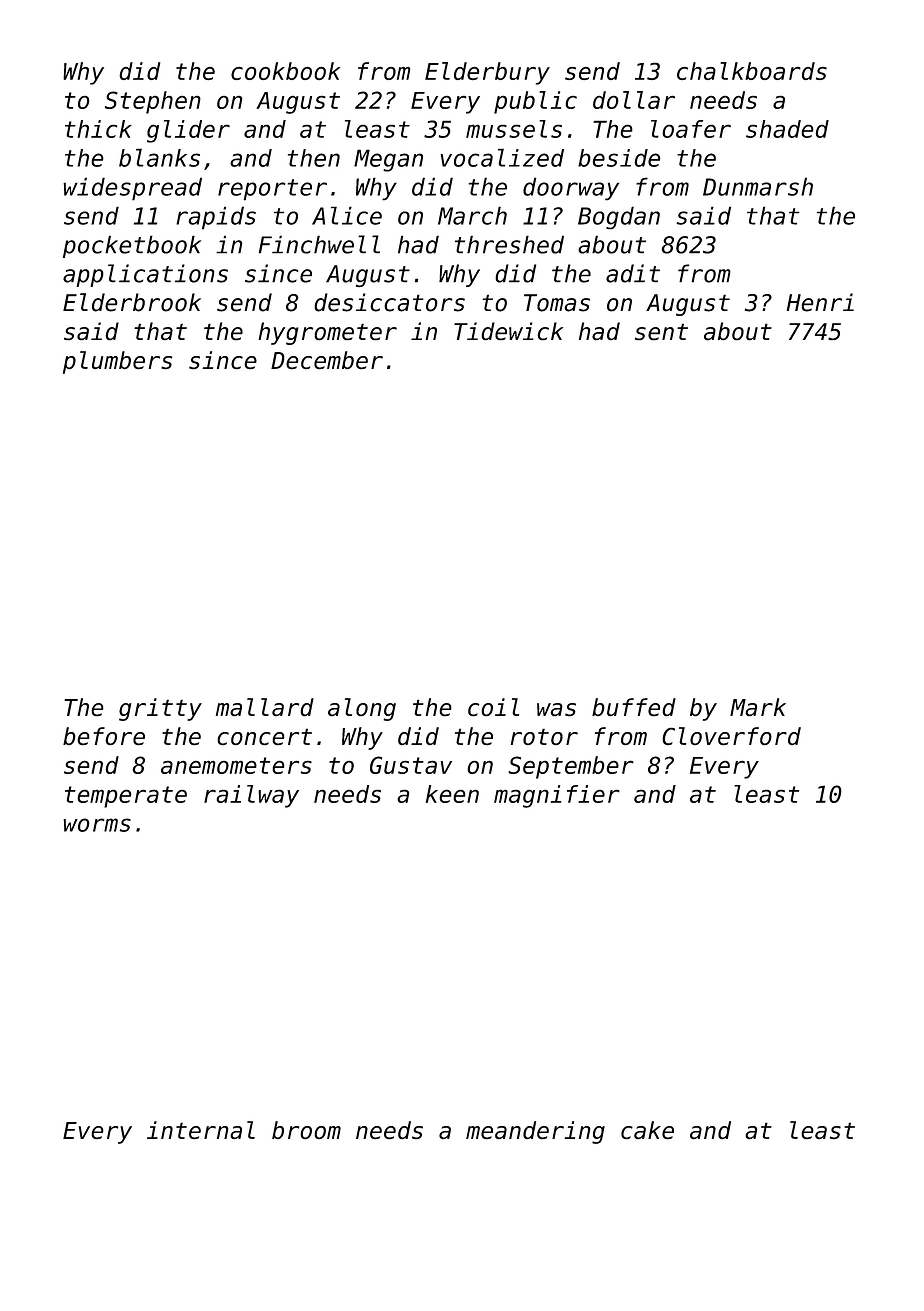  What do you see at coordinates (201, 1130) in the screenshot?
I see `internal` at bounding box center [201, 1130].
